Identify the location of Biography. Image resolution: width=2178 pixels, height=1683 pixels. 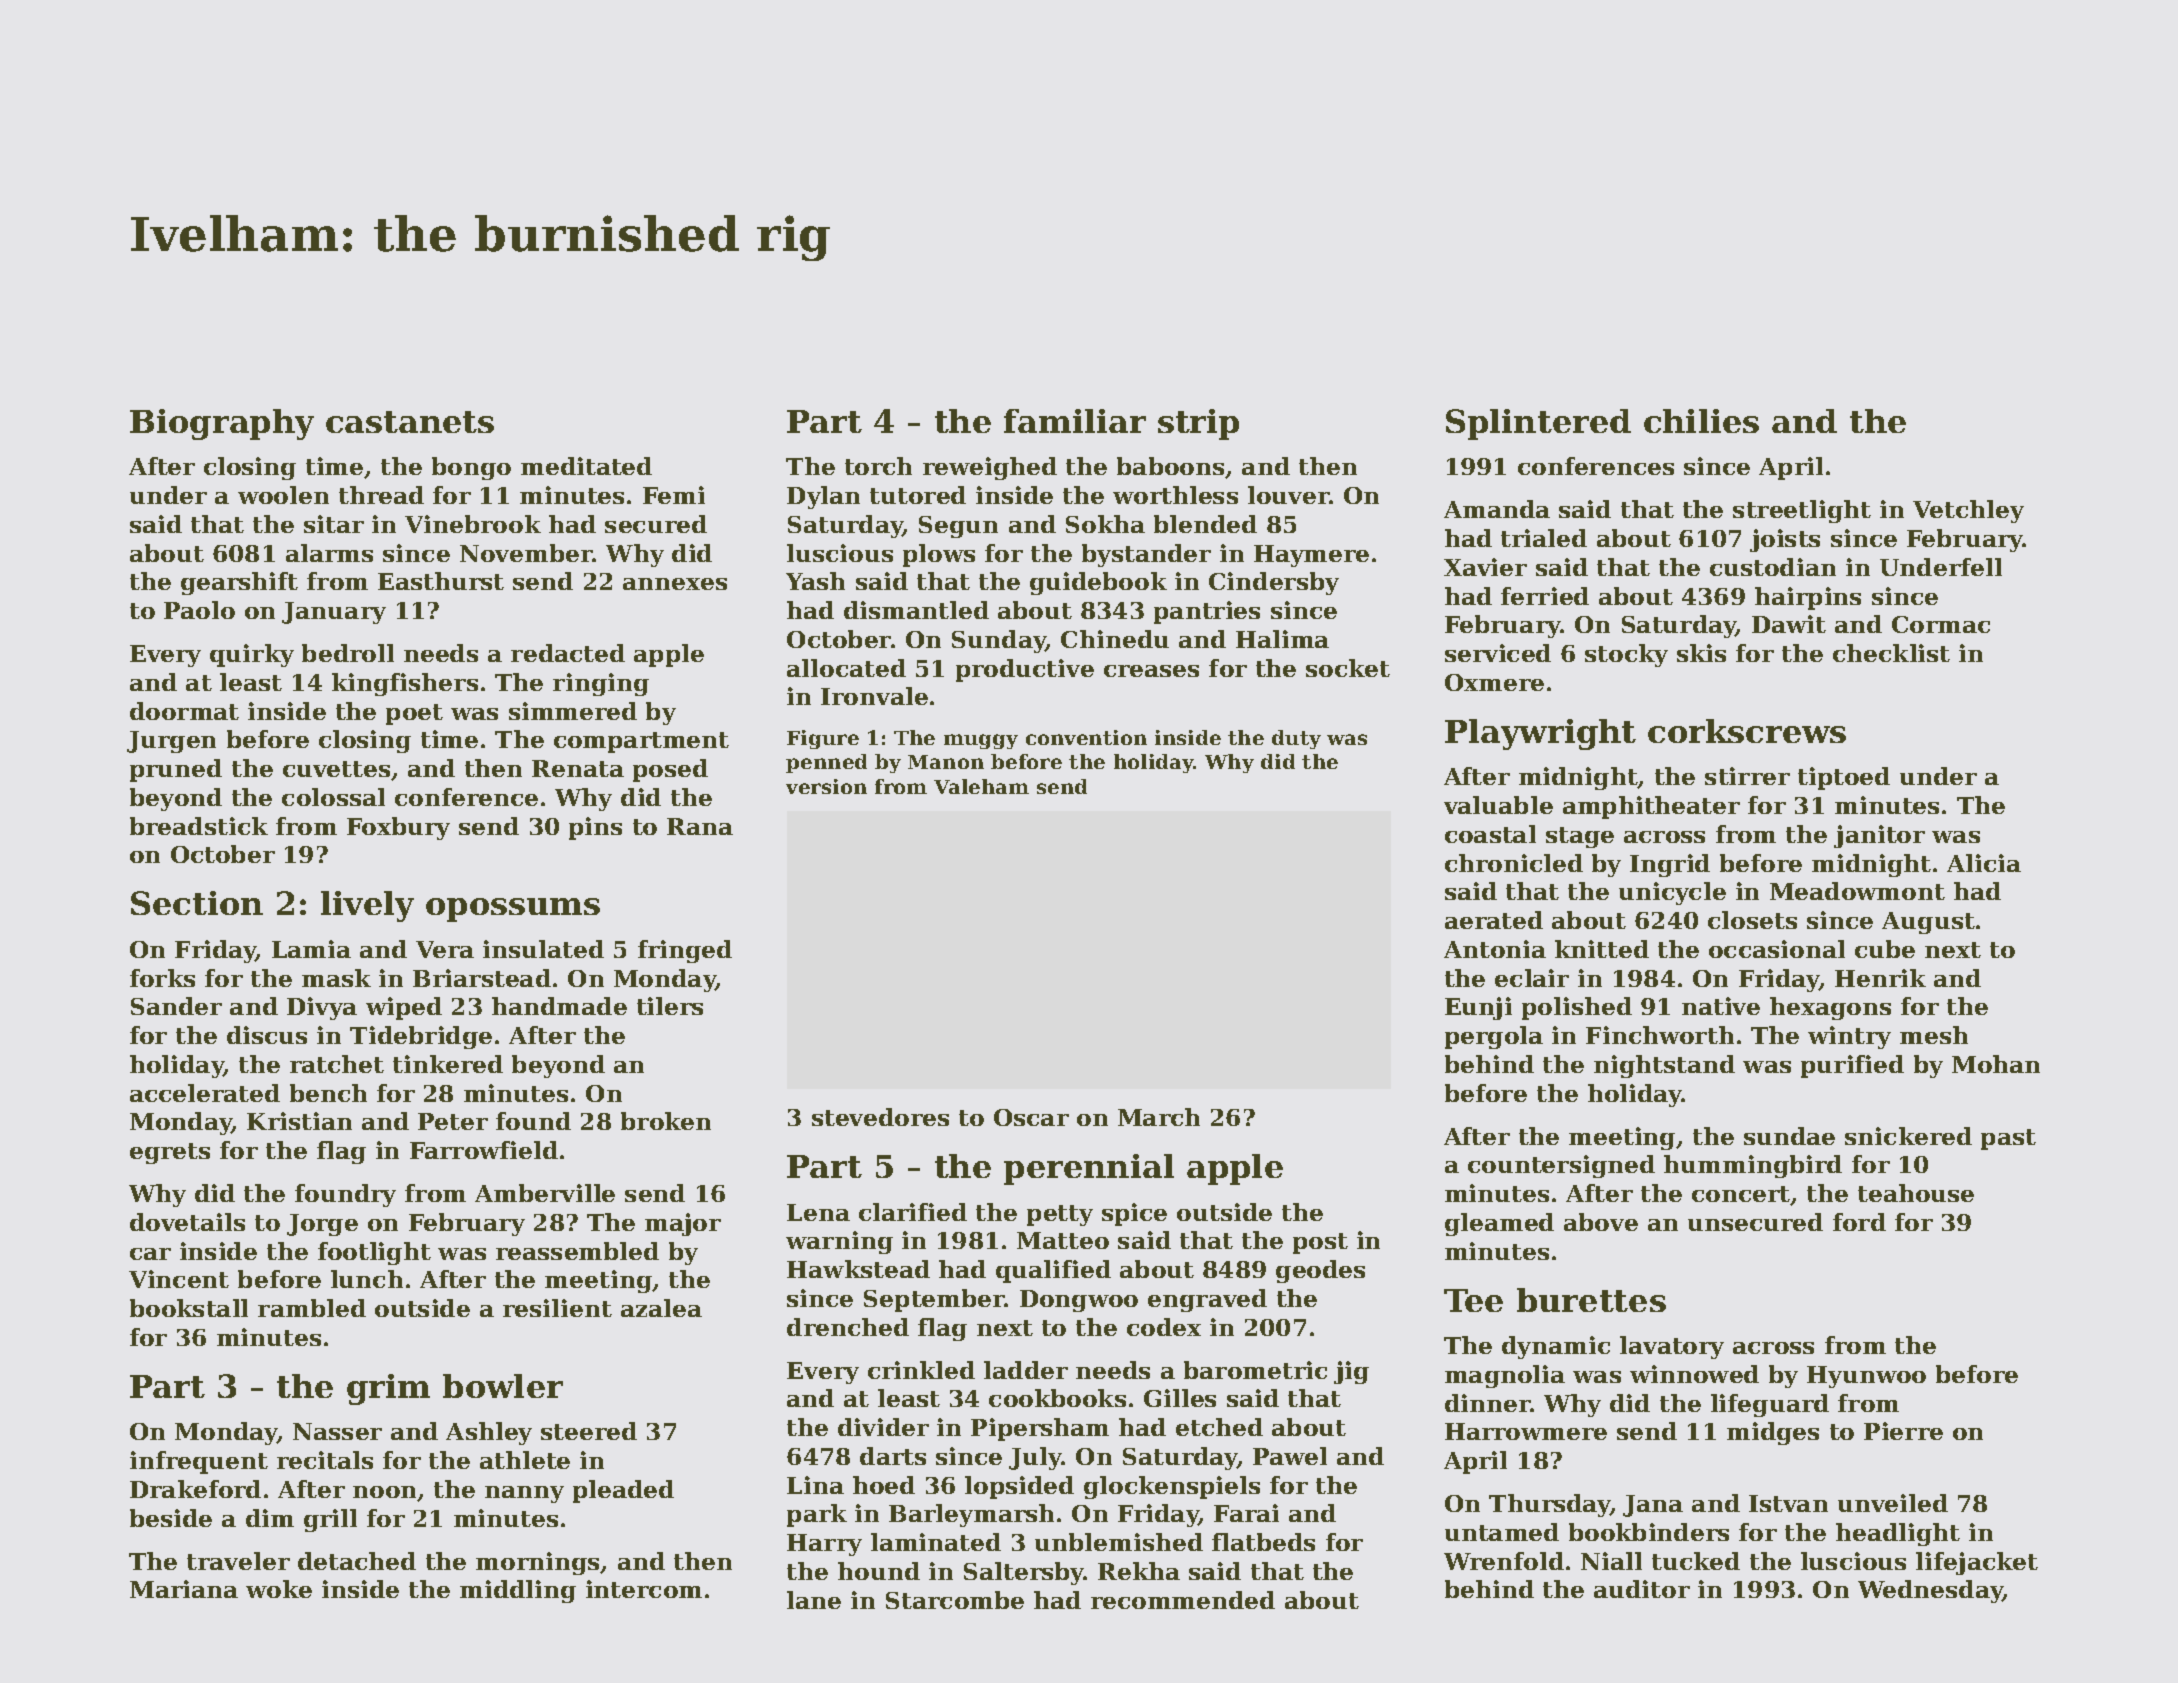
(222, 424).
